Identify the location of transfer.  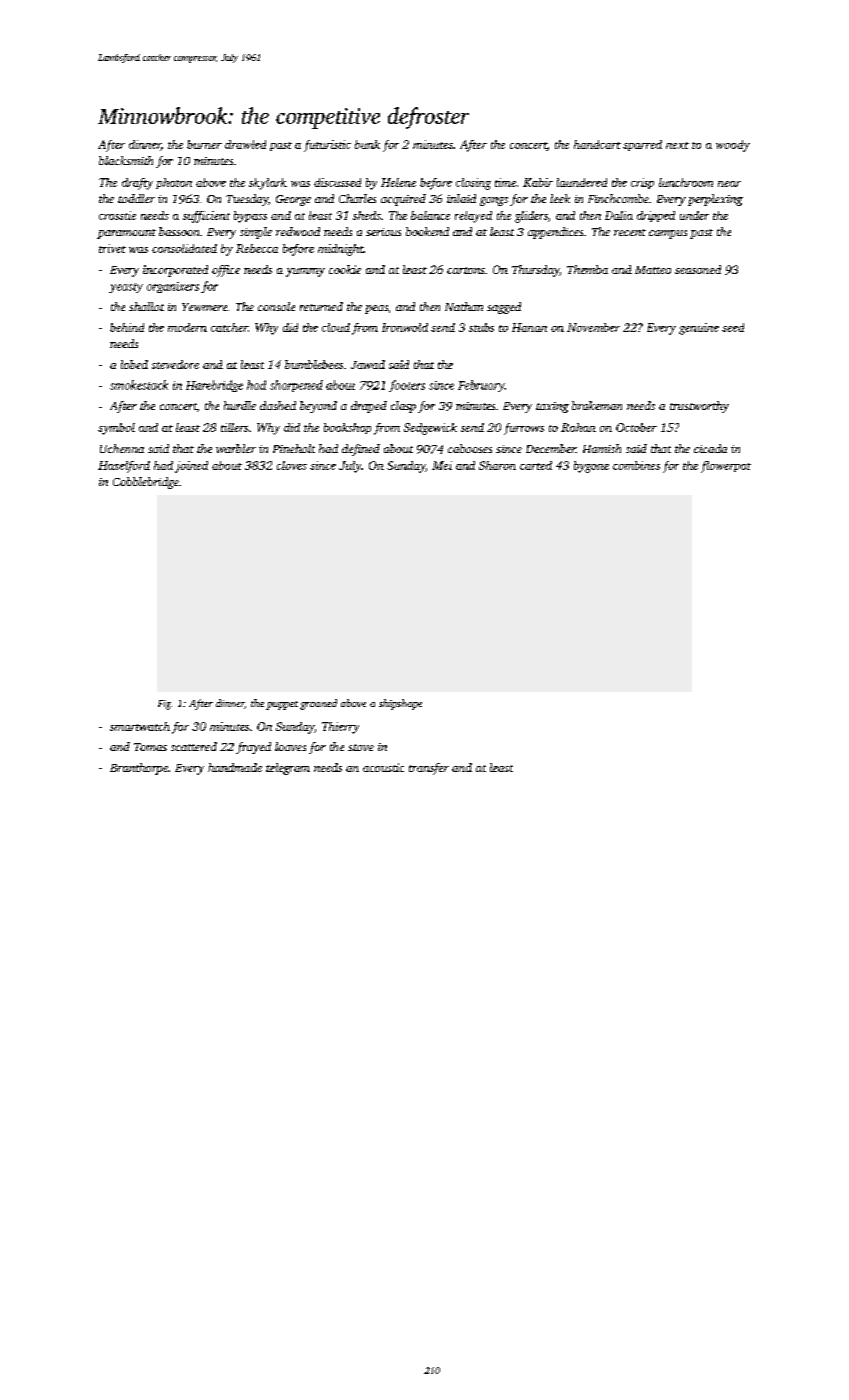
(429, 769).
